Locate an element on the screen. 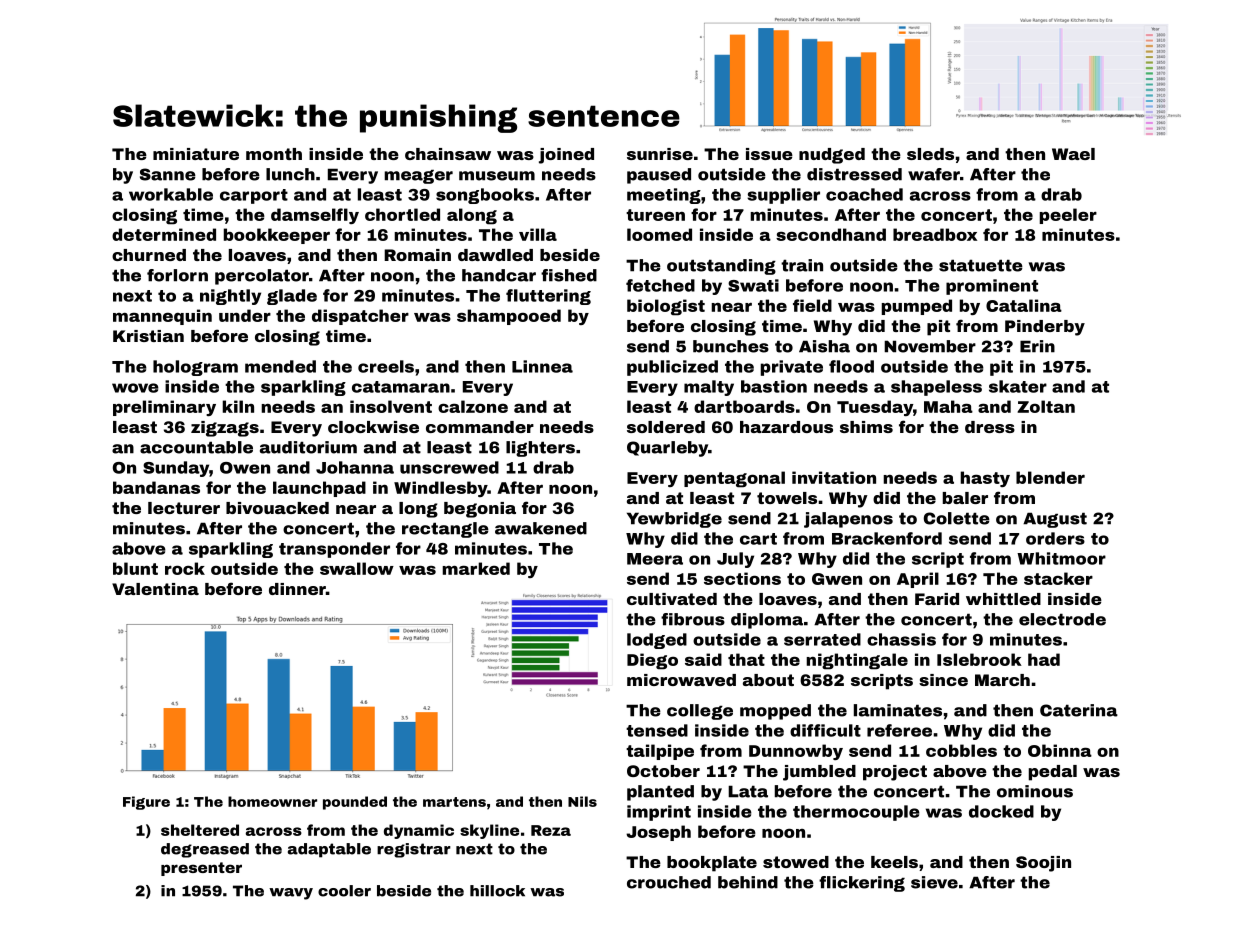  presenter is located at coordinates (201, 869).
